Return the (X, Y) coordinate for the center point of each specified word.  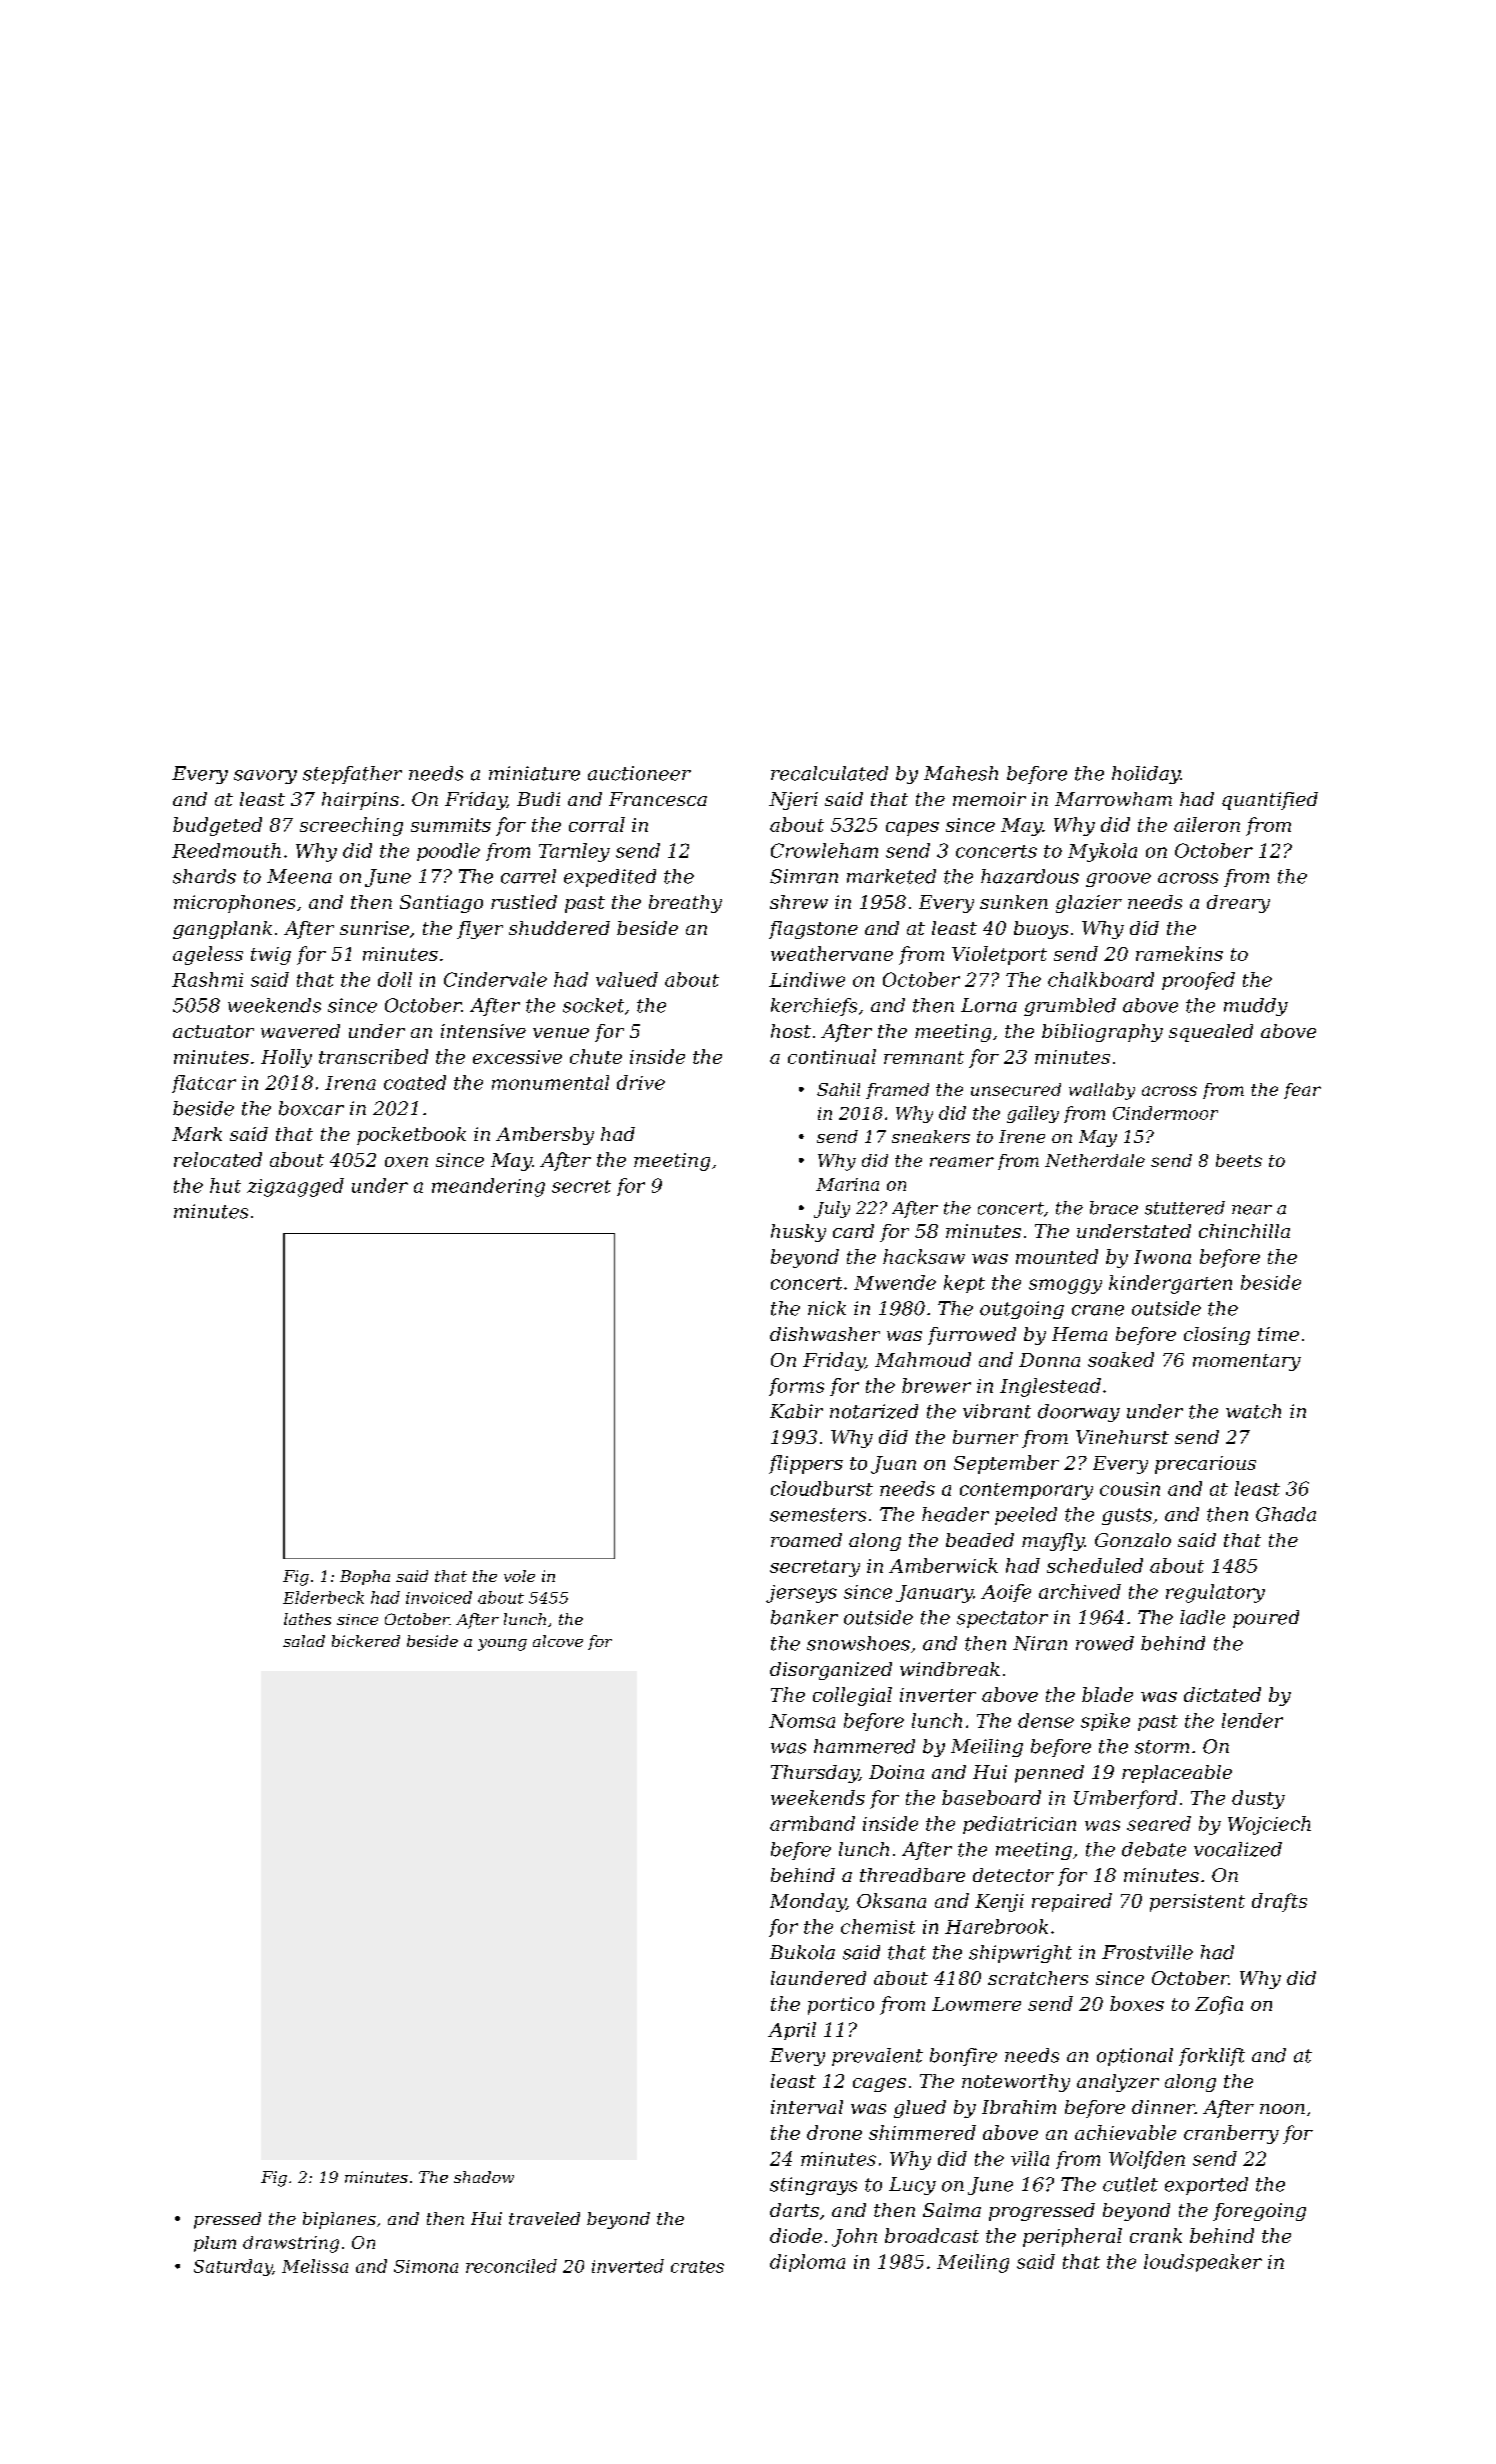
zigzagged (295, 1187)
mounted (1057, 1256)
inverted (628, 2266)
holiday (1146, 775)
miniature (534, 773)
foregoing (1259, 2212)
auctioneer (639, 773)
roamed (806, 1540)
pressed (227, 2220)
